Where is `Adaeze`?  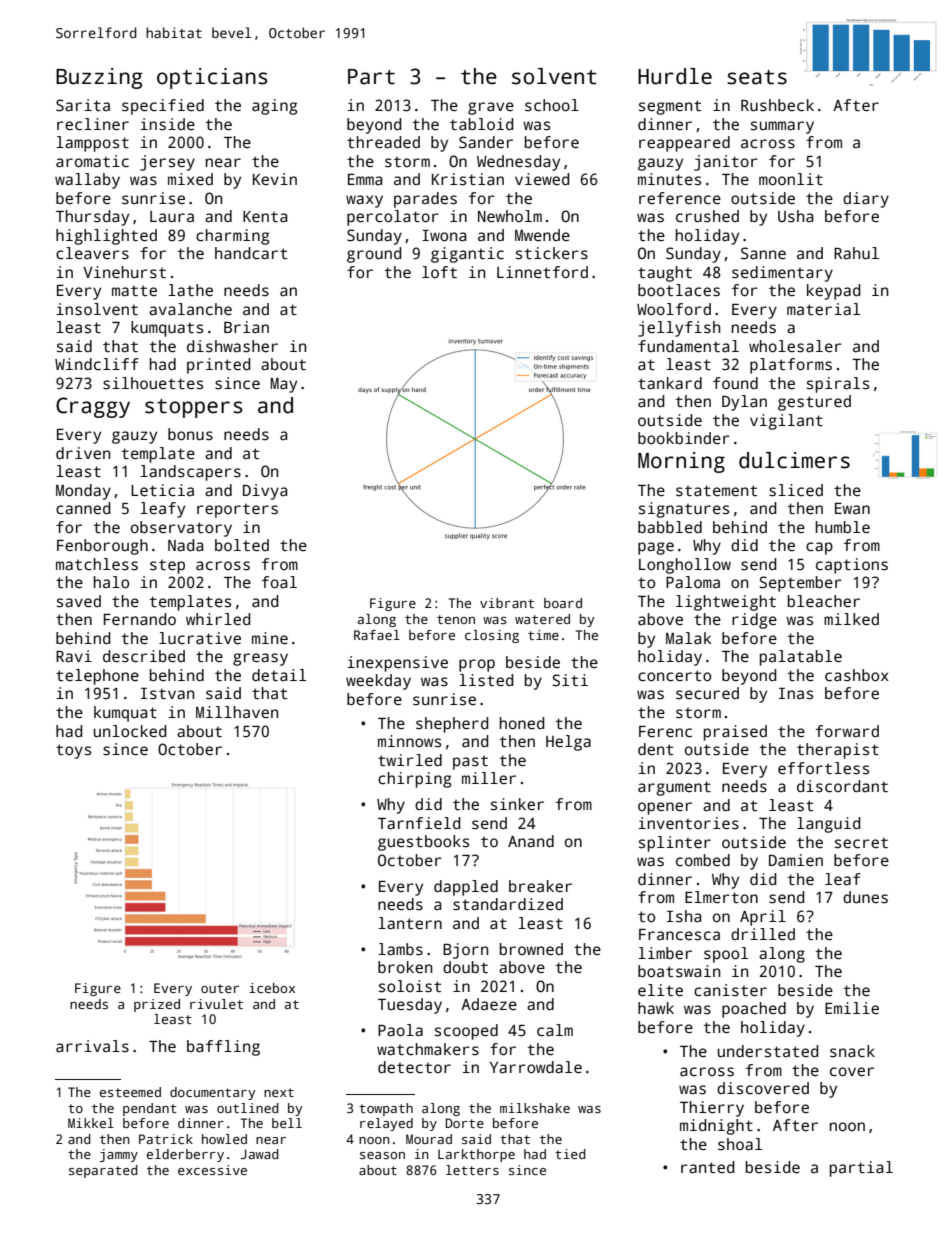
Adaeze is located at coordinates (489, 1004).
